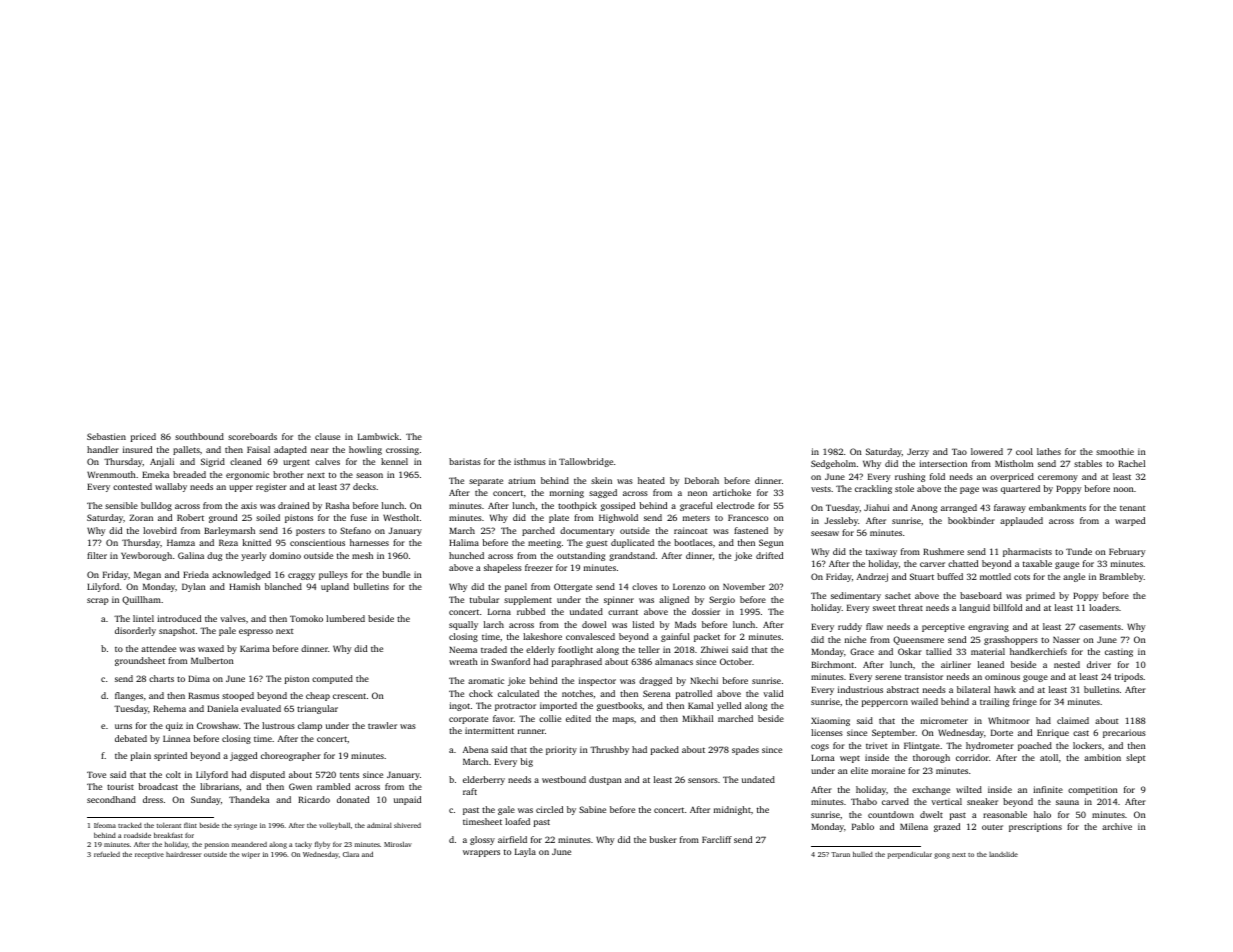 The image size is (1233, 952). Describe the element at coordinates (1093, 790) in the screenshot. I see `competition` at that location.
